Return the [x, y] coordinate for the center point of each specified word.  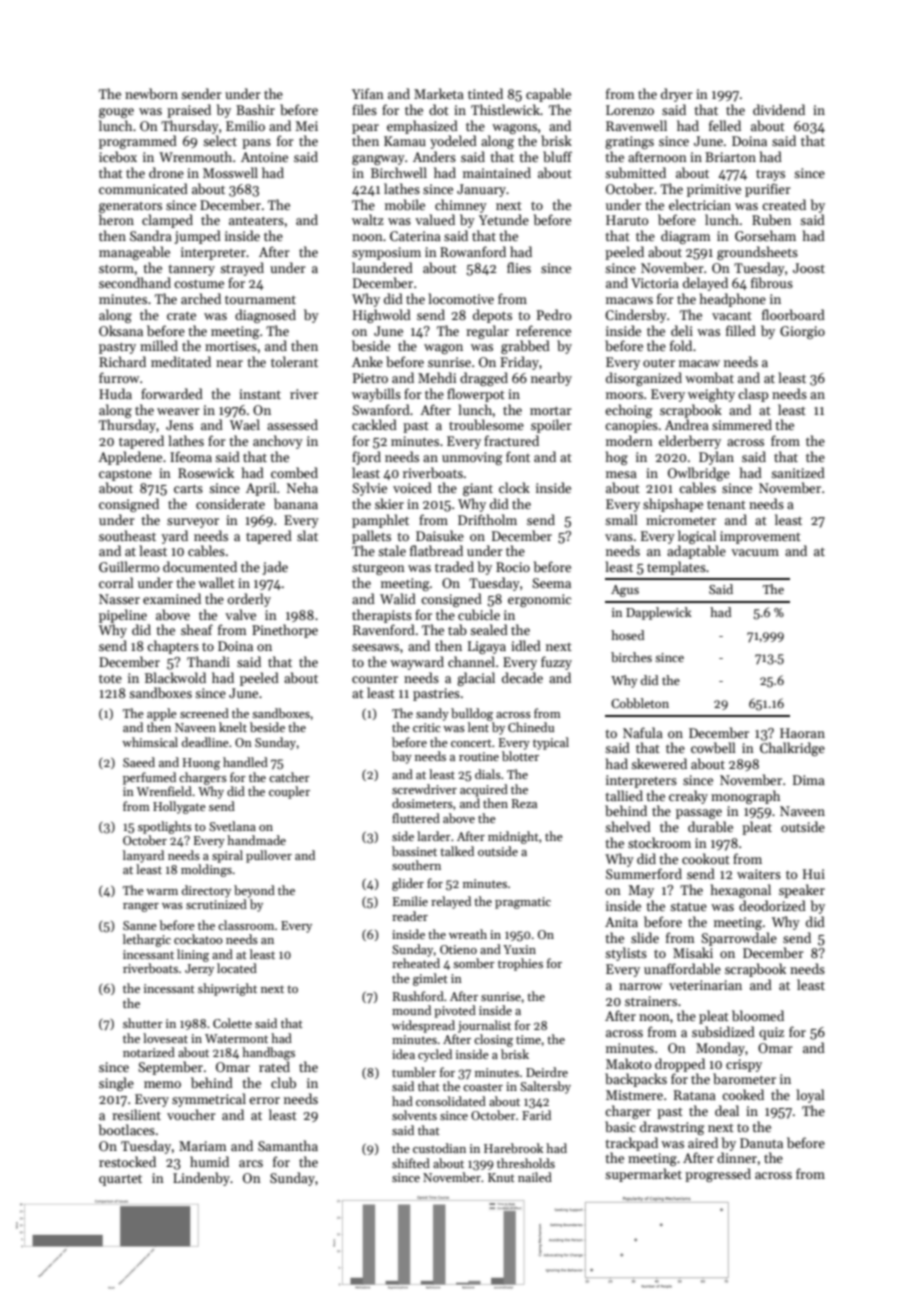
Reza [524, 803]
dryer [677, 95]
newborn [151, 93]
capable [548, 95]
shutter [143, 1023]
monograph [745, 797]
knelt [233, 727]
